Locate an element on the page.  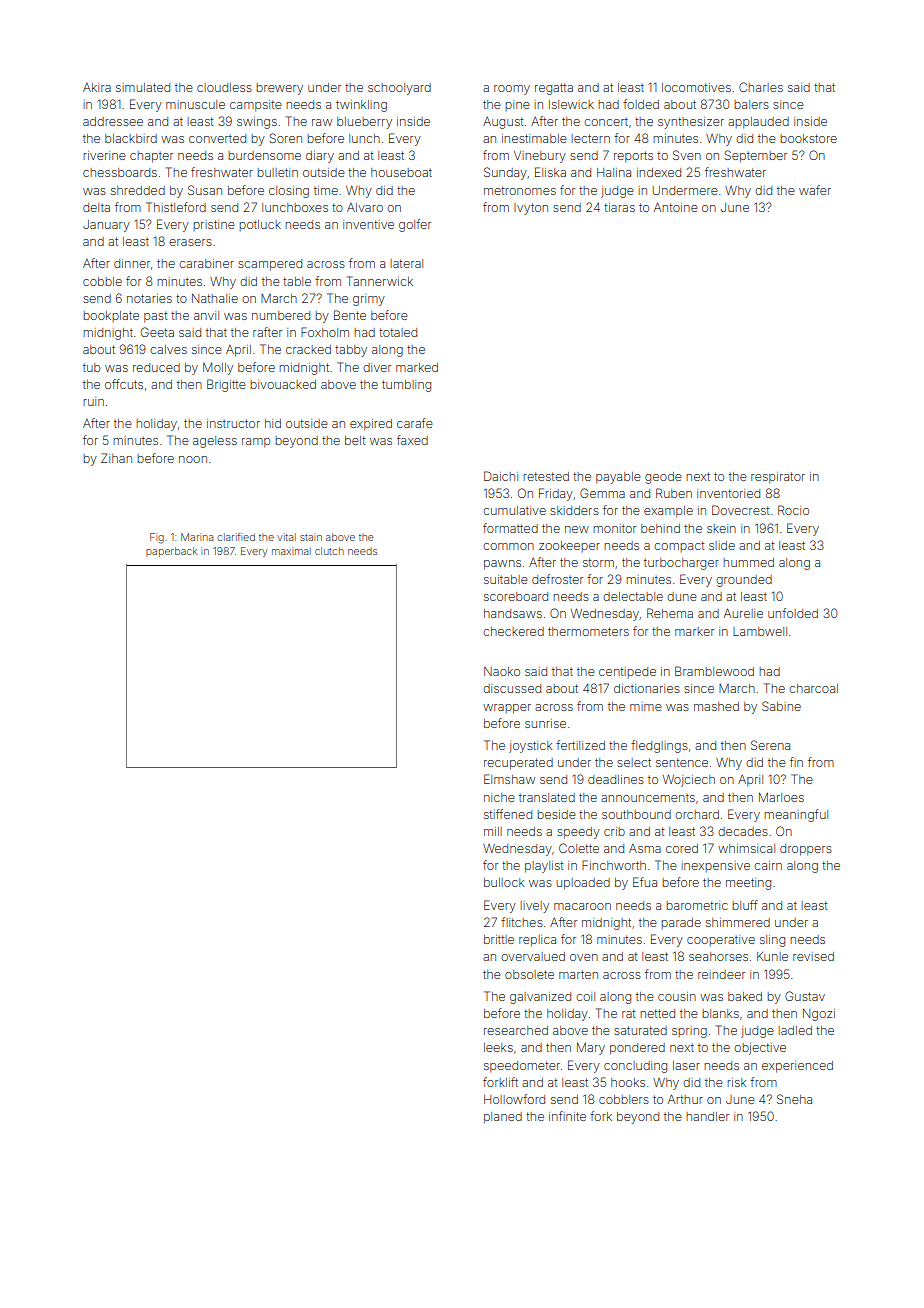
leeks is located at coordinates (498, 1047).
